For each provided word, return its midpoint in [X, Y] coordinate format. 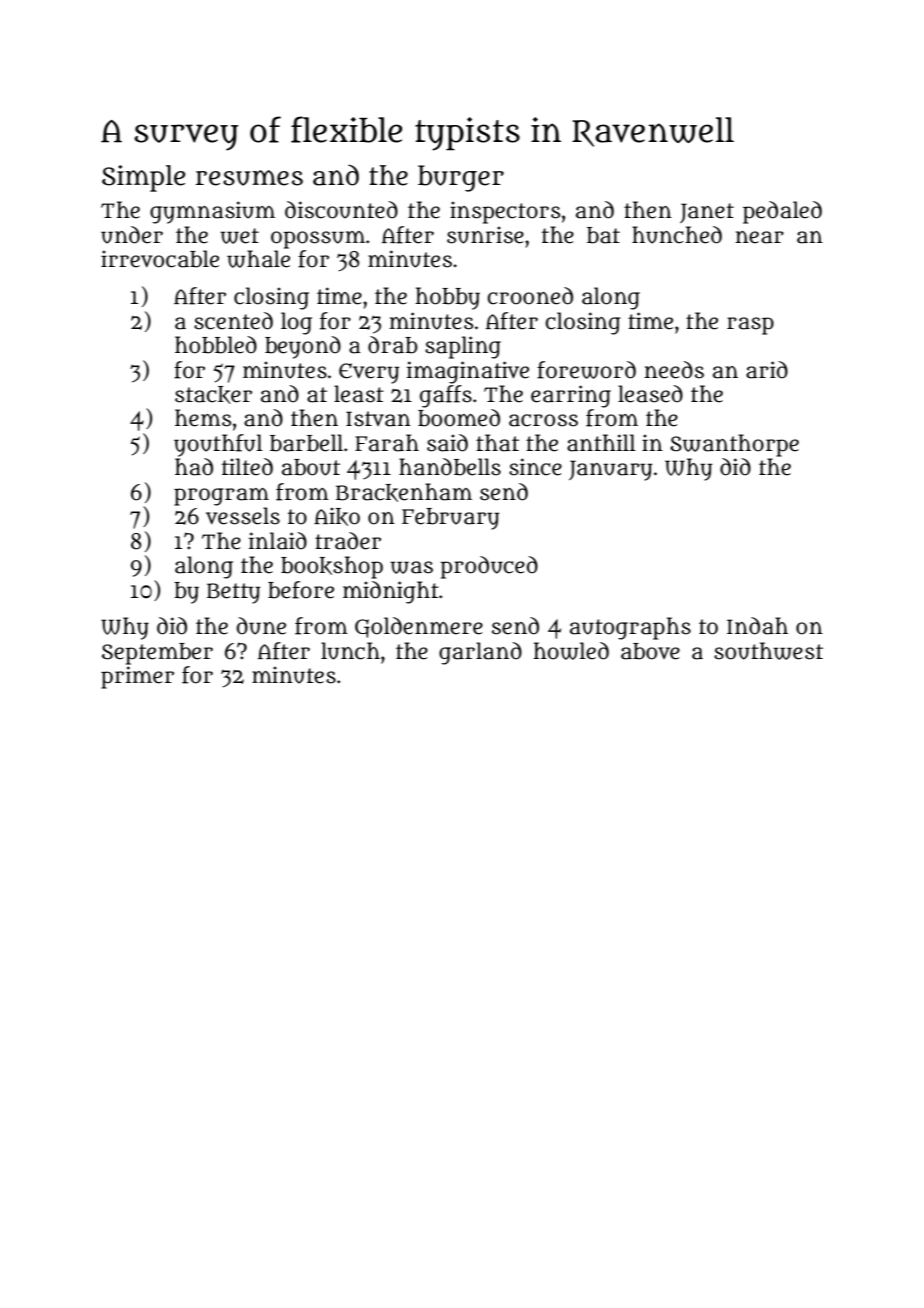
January [610, 470]
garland [480, 653]
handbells [450, 467]
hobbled [216, 345]
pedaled [782, 212]
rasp [750, 326]
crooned [530, 296]
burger [461, 178]
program [221, 497]
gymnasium [212, 212]
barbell [306, 443]
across [543, 420]
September [157, 654]
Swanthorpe [734, 445]
